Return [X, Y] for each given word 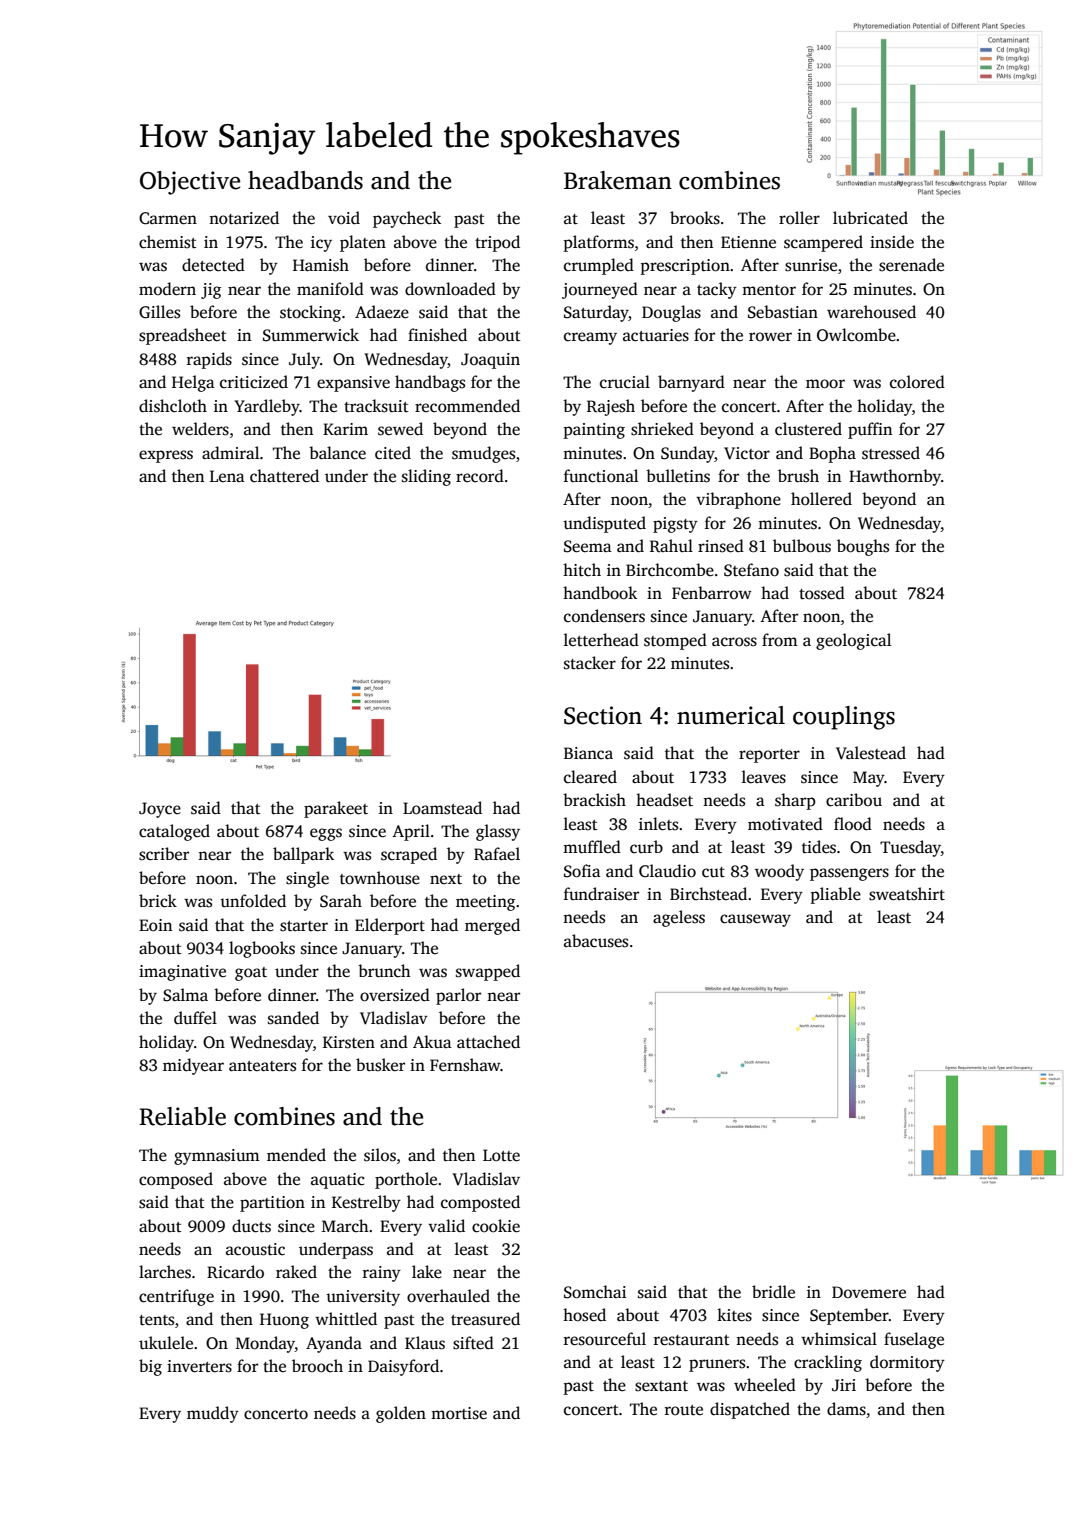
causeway [755, 920]
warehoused [871, 312]
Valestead [871, 753]
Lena [227, 476]
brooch [317, 1366]
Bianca [588, 753]
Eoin [155, 925]
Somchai [595, 1292]
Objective [190, 183]
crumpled [599, 266]
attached [488, 1042]
